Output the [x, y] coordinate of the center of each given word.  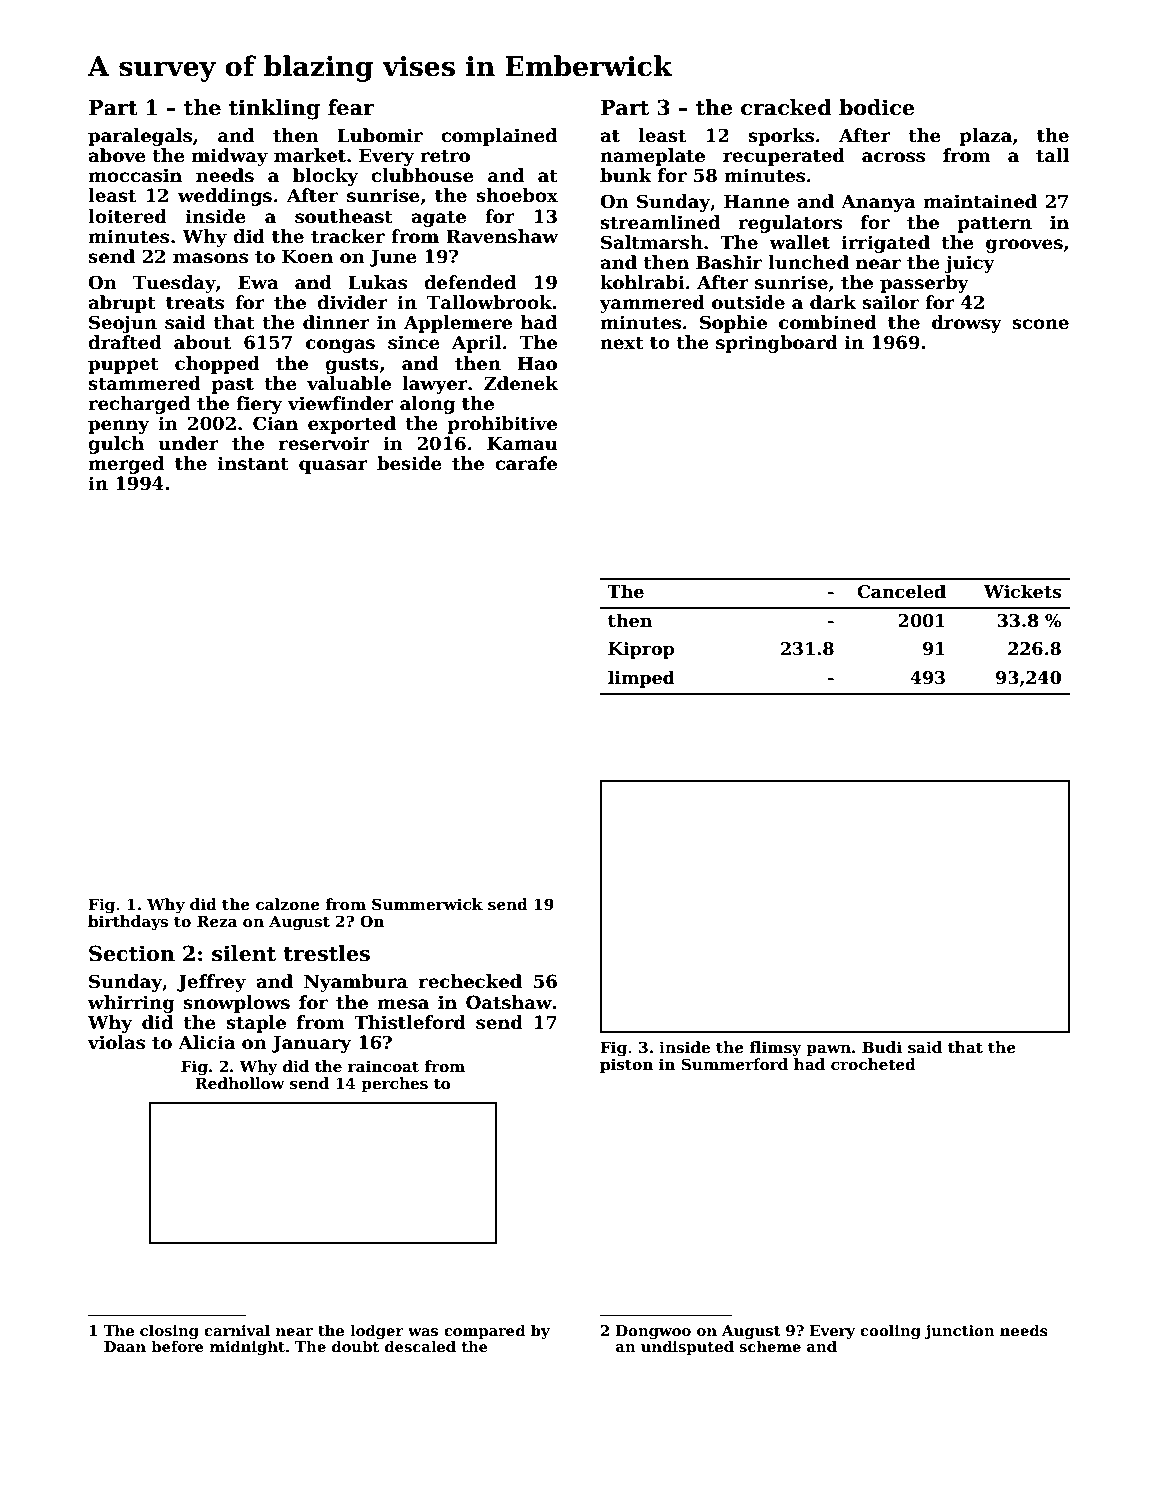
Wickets [1022, 591]
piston [626, 1065]
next [622, 343]
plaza [985, 137]
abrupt [122, 304]
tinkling [274, 109]
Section [132, 953]
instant [253, 463]
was [423, 1332]
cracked [786, 107]
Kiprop [641, 650]
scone [1040, 324]
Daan [125, 1346]
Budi [882, 1047]
